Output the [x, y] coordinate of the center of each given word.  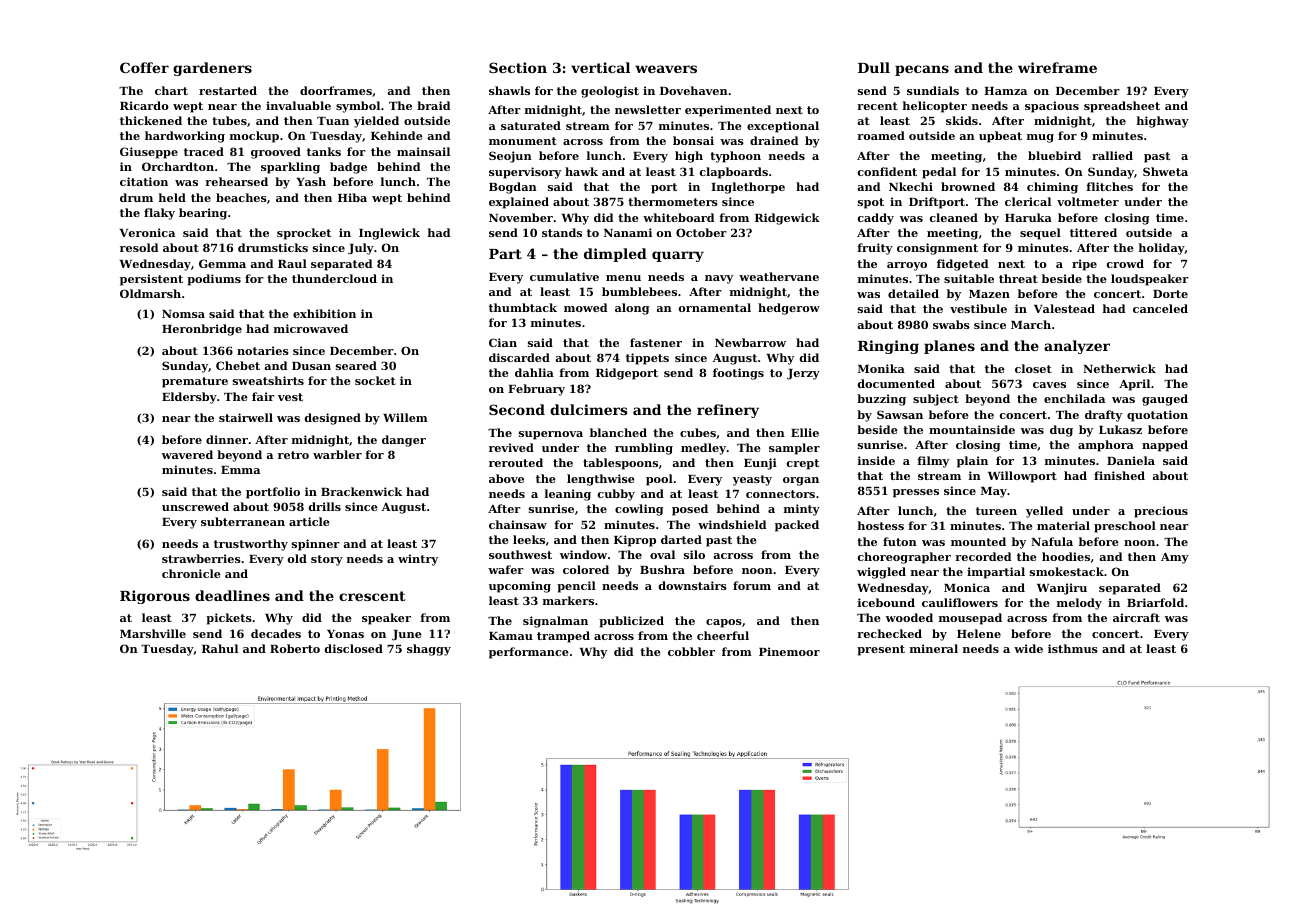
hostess [881, 525]
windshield [732, 524]
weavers [666, 69]
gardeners [212, 69]
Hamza [1005, 91]
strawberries [201, 558]
